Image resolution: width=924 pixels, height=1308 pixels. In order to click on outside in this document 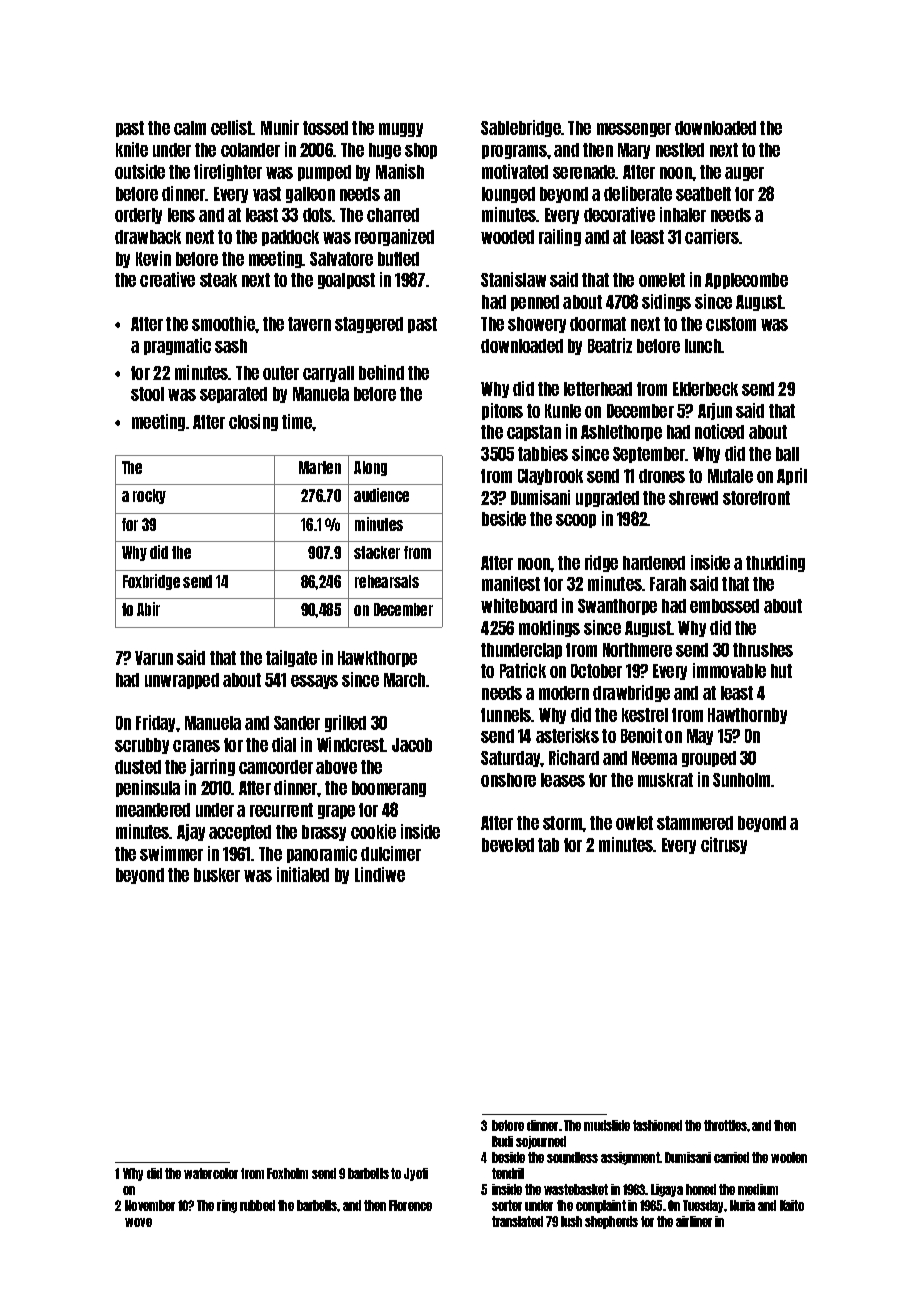, I will do `click(140, 171)`.
